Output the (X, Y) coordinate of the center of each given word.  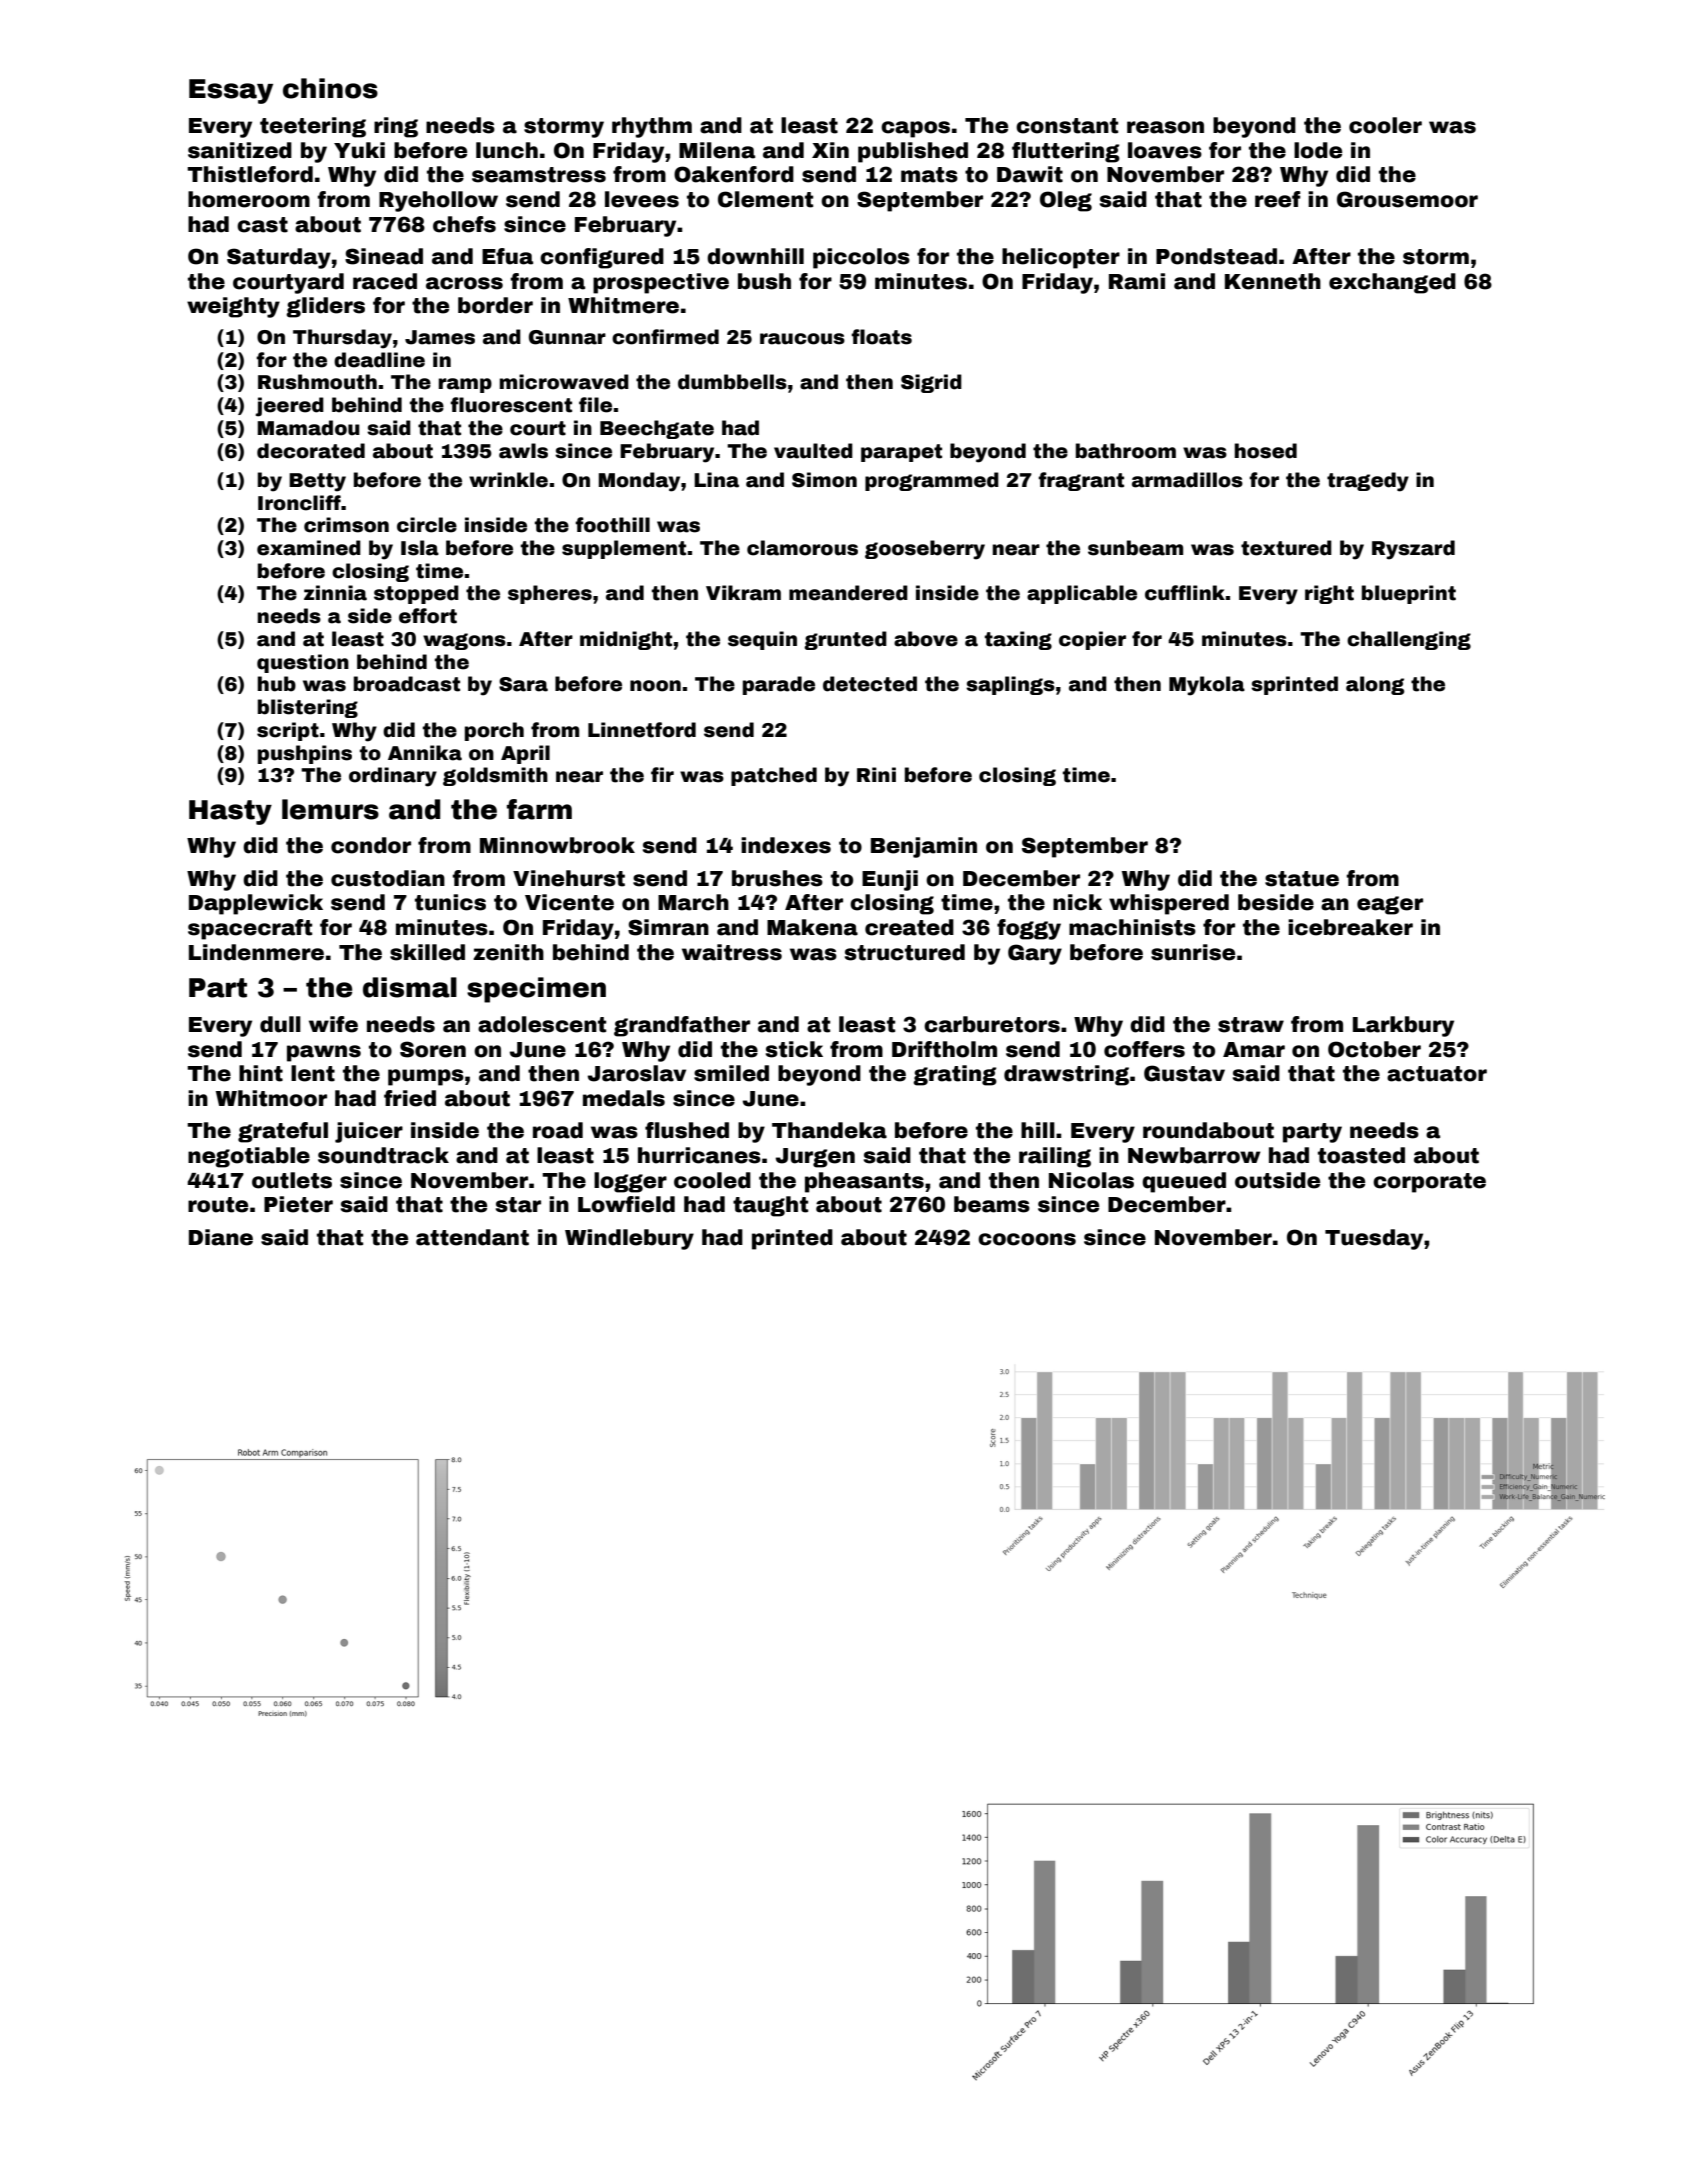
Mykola (1207, 686)
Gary (1035, 954)
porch (494, 731)
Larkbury (1403, 1026)
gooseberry (925, 550)
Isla (420, 548)
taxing (1018, 640)
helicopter (1061, 258)
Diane (221, 1237)
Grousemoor (1407, 199)
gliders (325, 307)
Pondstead (1216, 256)
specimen (536, 990)
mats (929, 175)
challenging (1409, 640)
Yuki (359, 150)
